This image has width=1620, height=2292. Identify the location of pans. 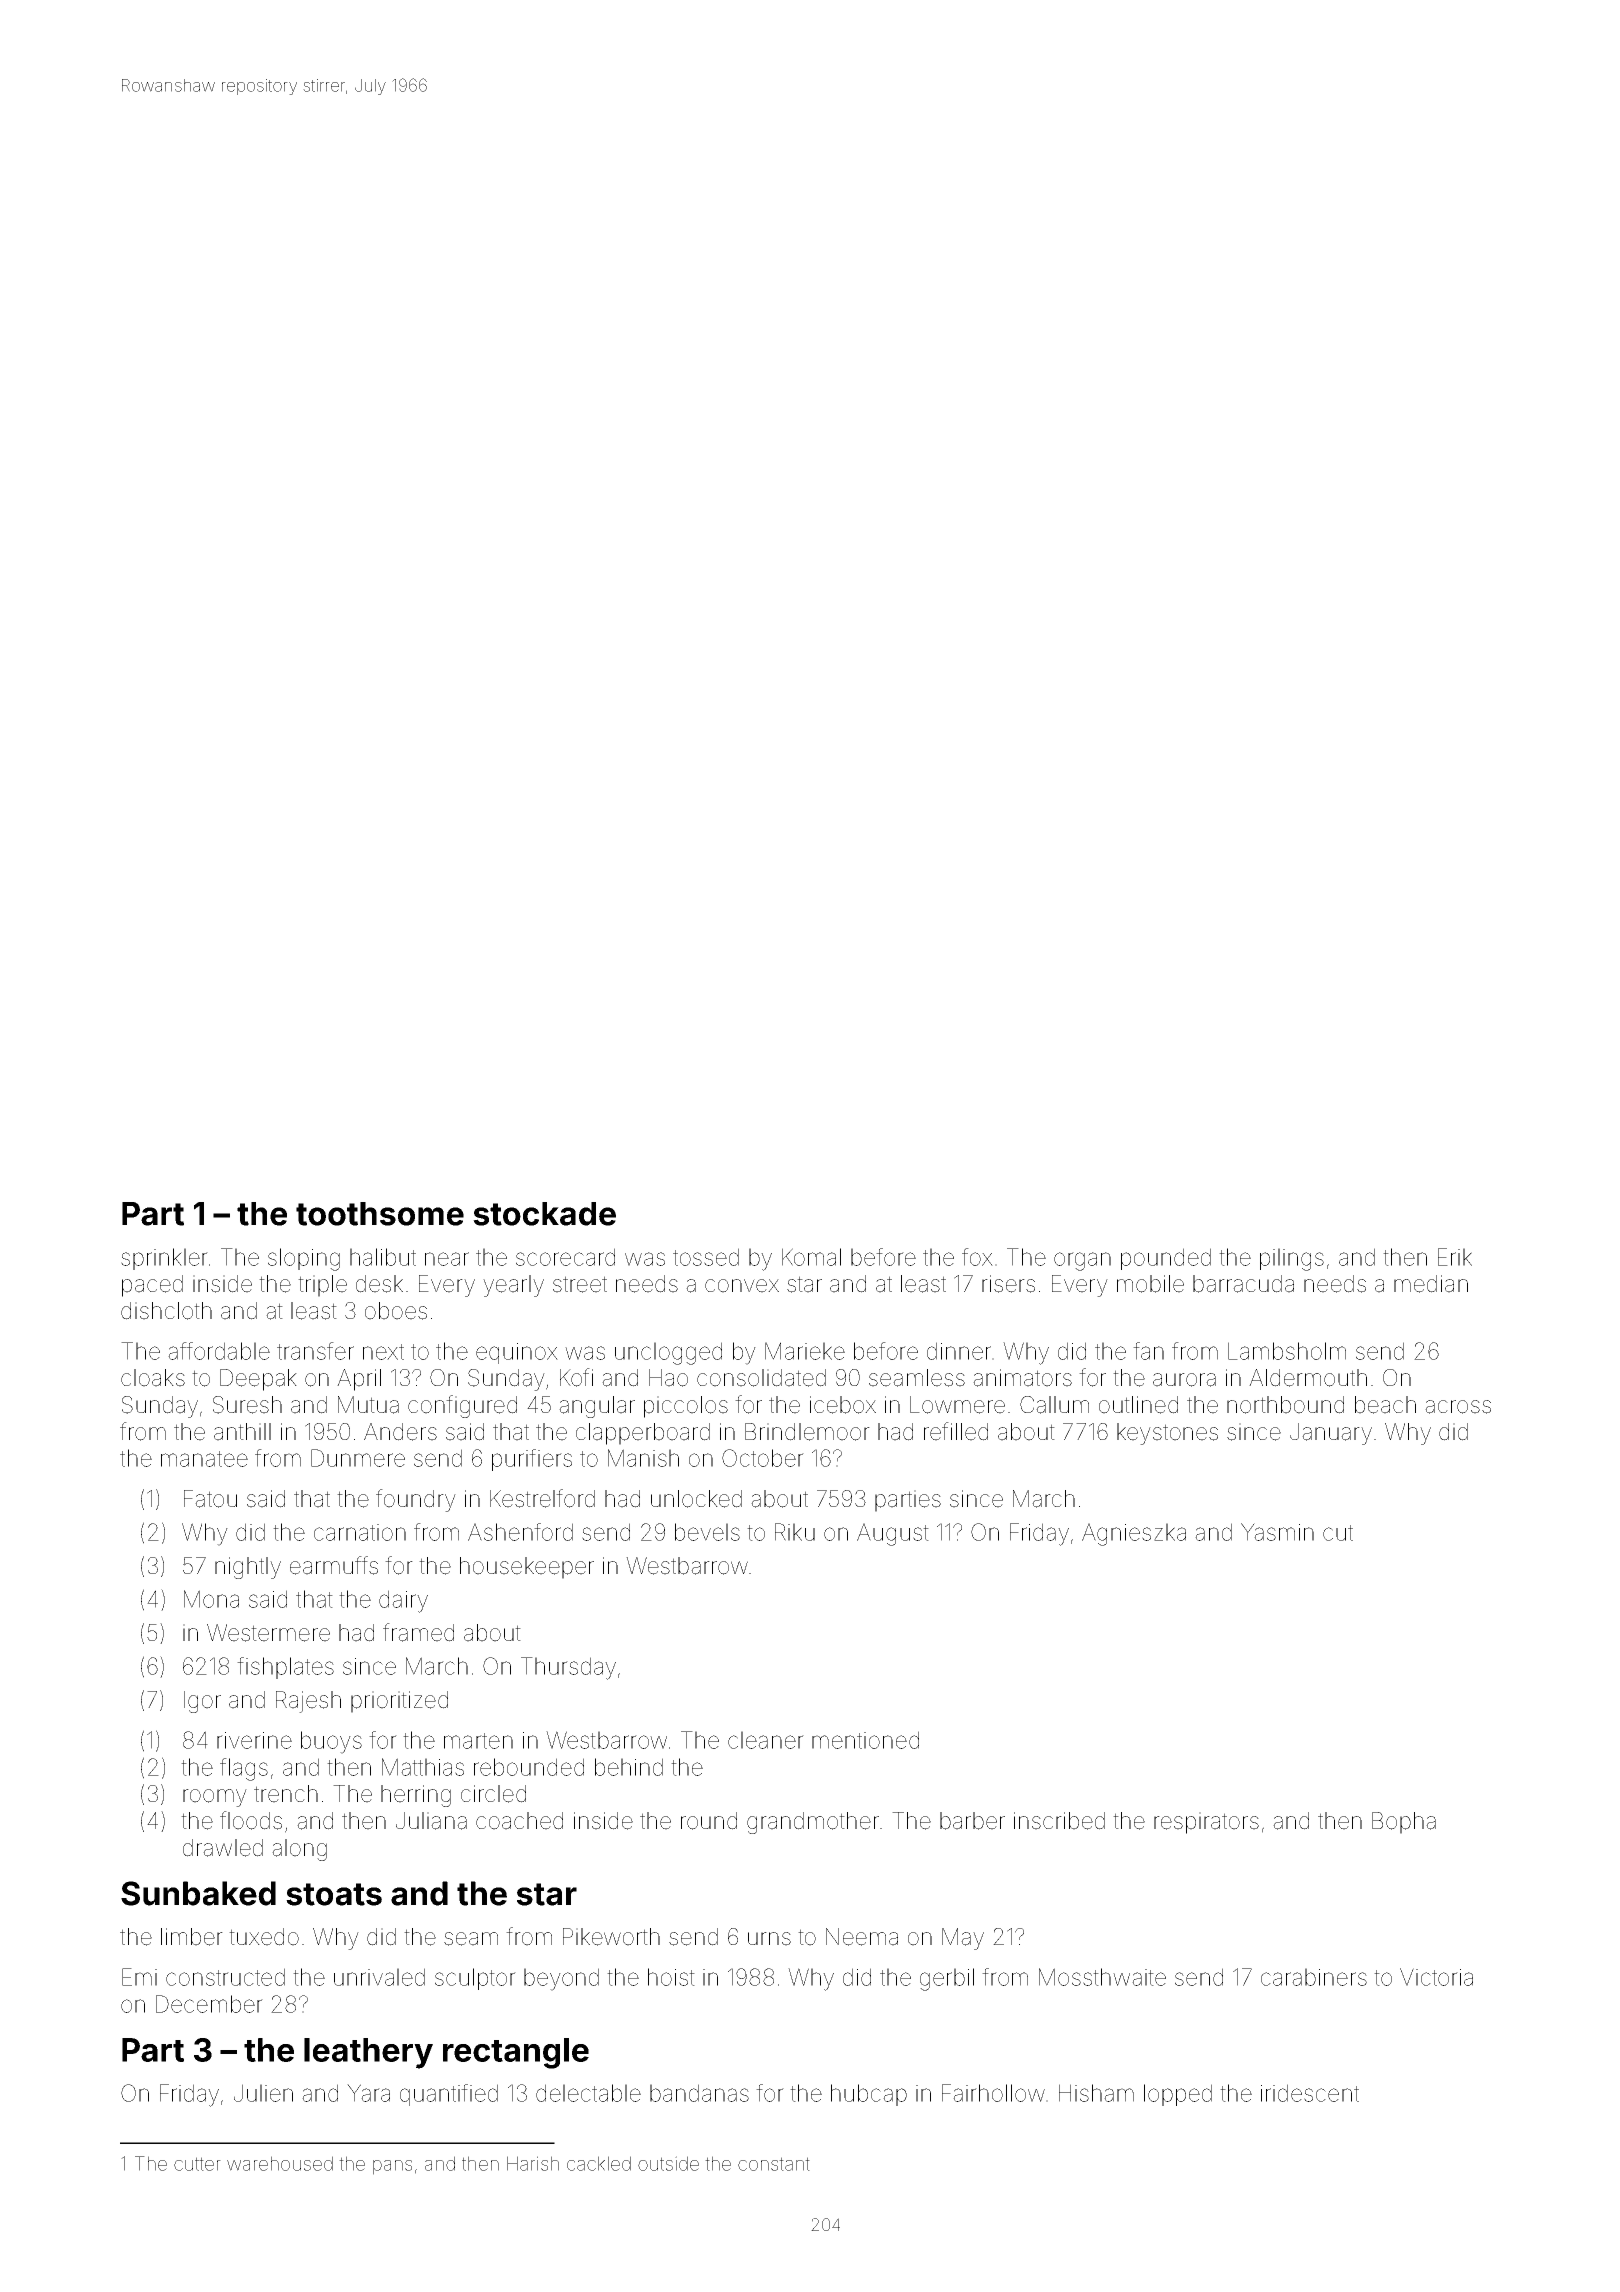
(392, 2167).
